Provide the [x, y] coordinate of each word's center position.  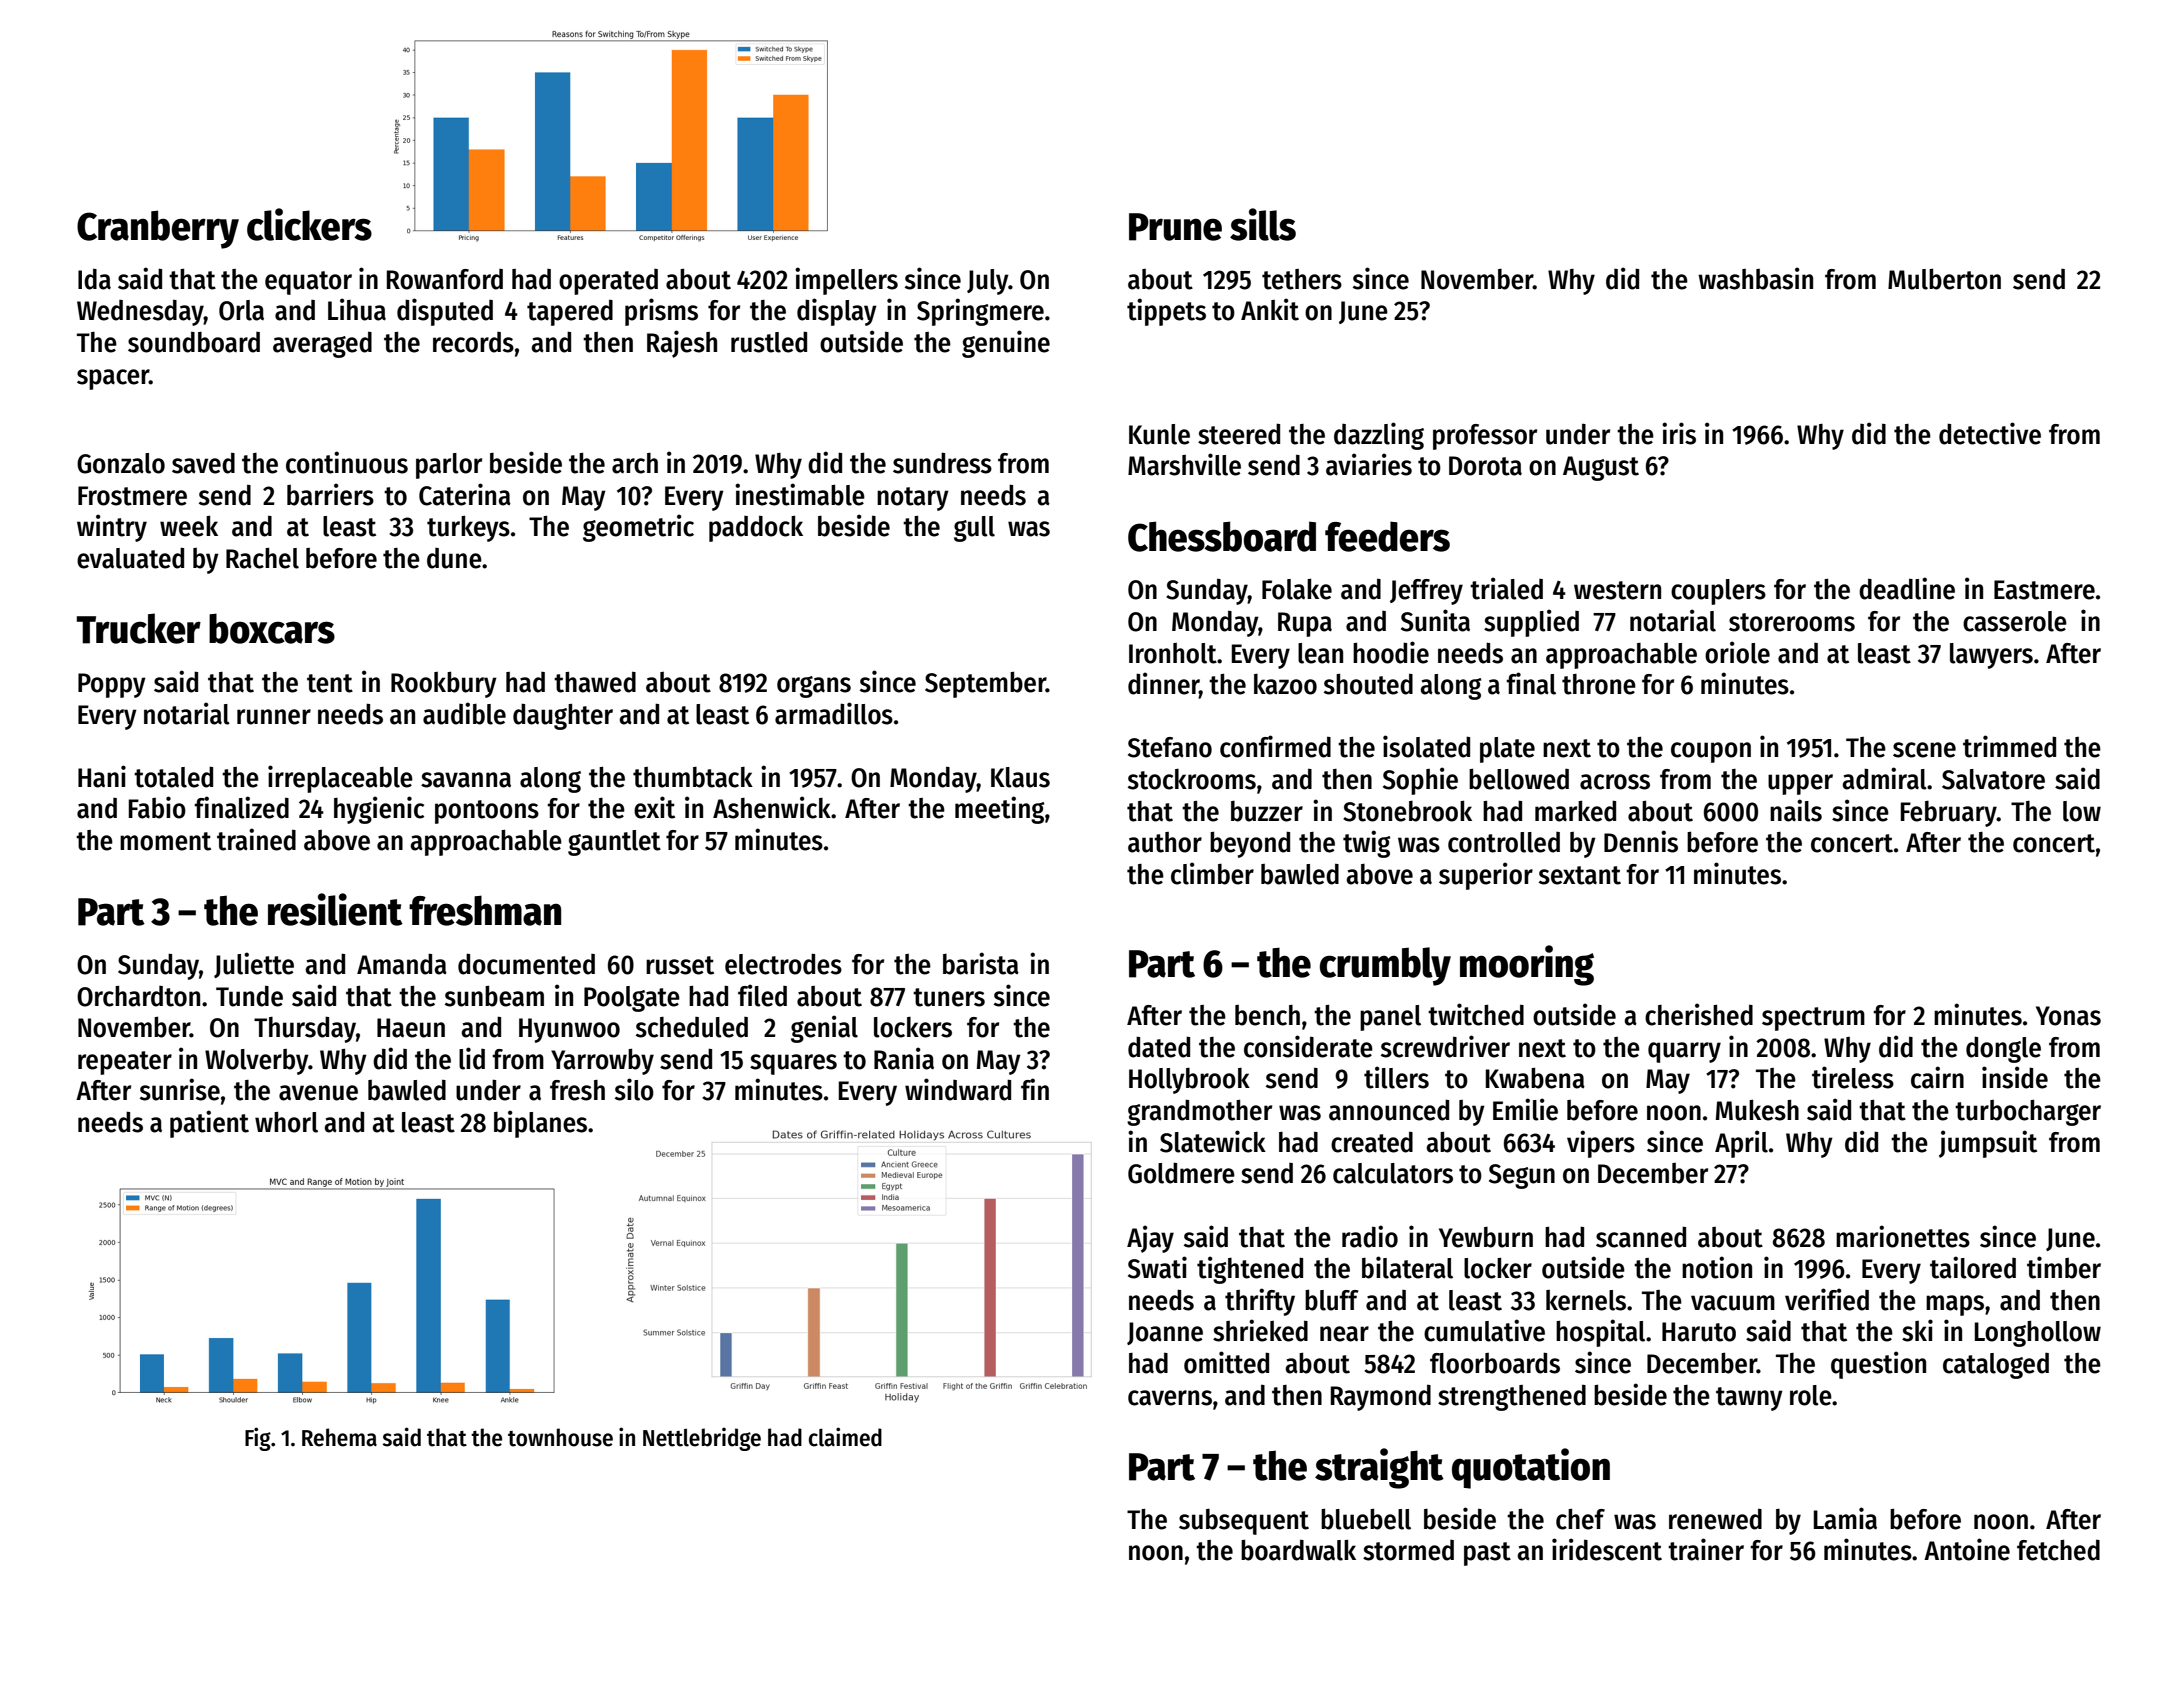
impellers [846, 281]
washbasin [1755, 278]
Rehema [339, 1437]
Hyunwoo [569, 1030]
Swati [1157, 1267]
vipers [1601, 1144]
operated [608, 282]
